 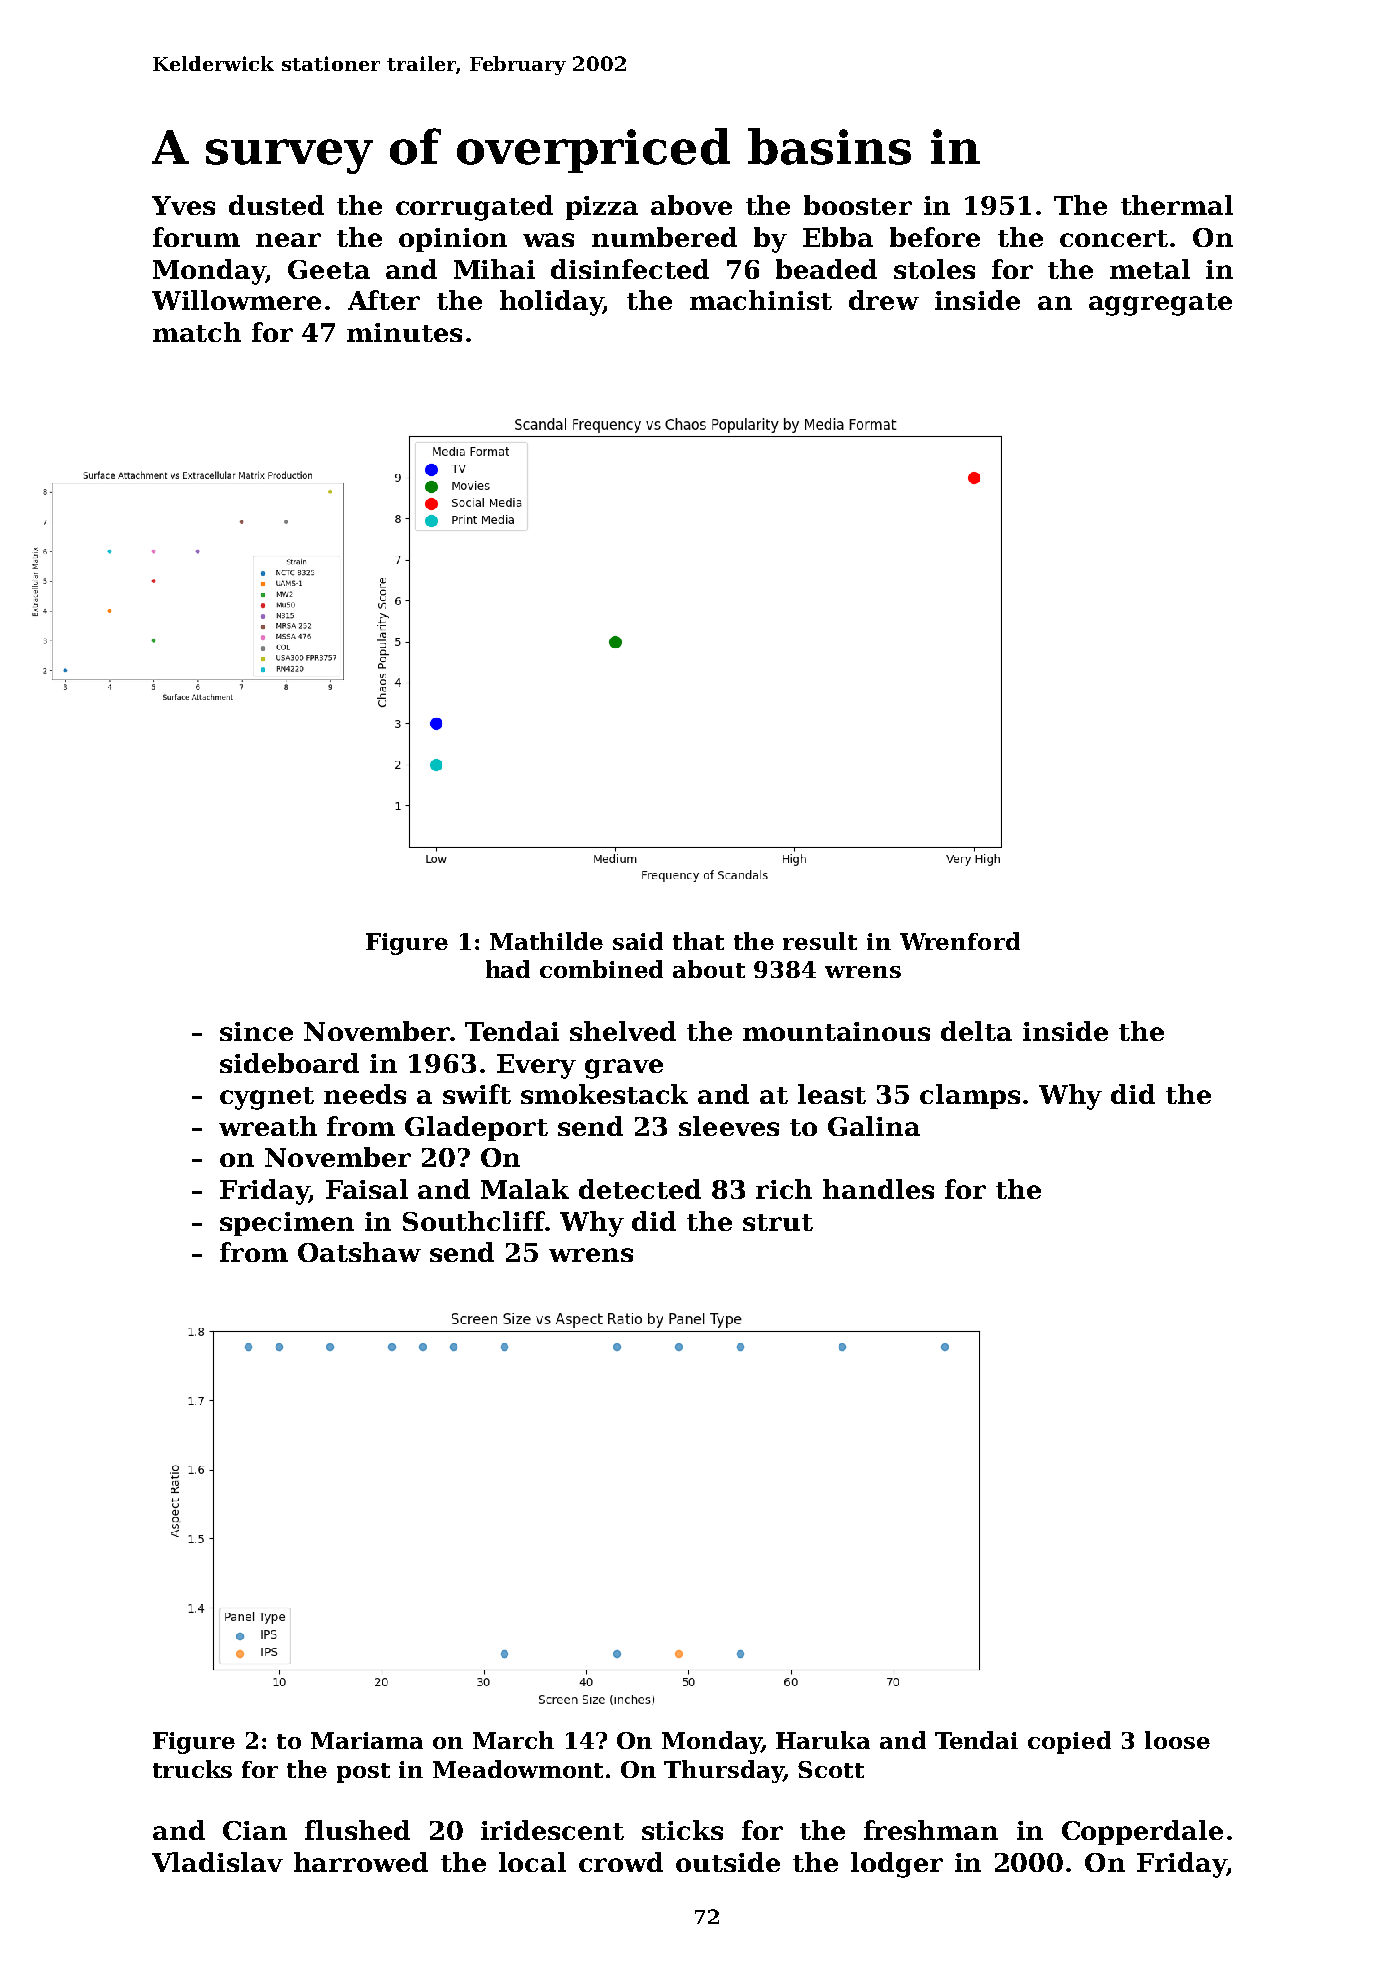 I want to click on corrugated, so click(x=474, y=208).
